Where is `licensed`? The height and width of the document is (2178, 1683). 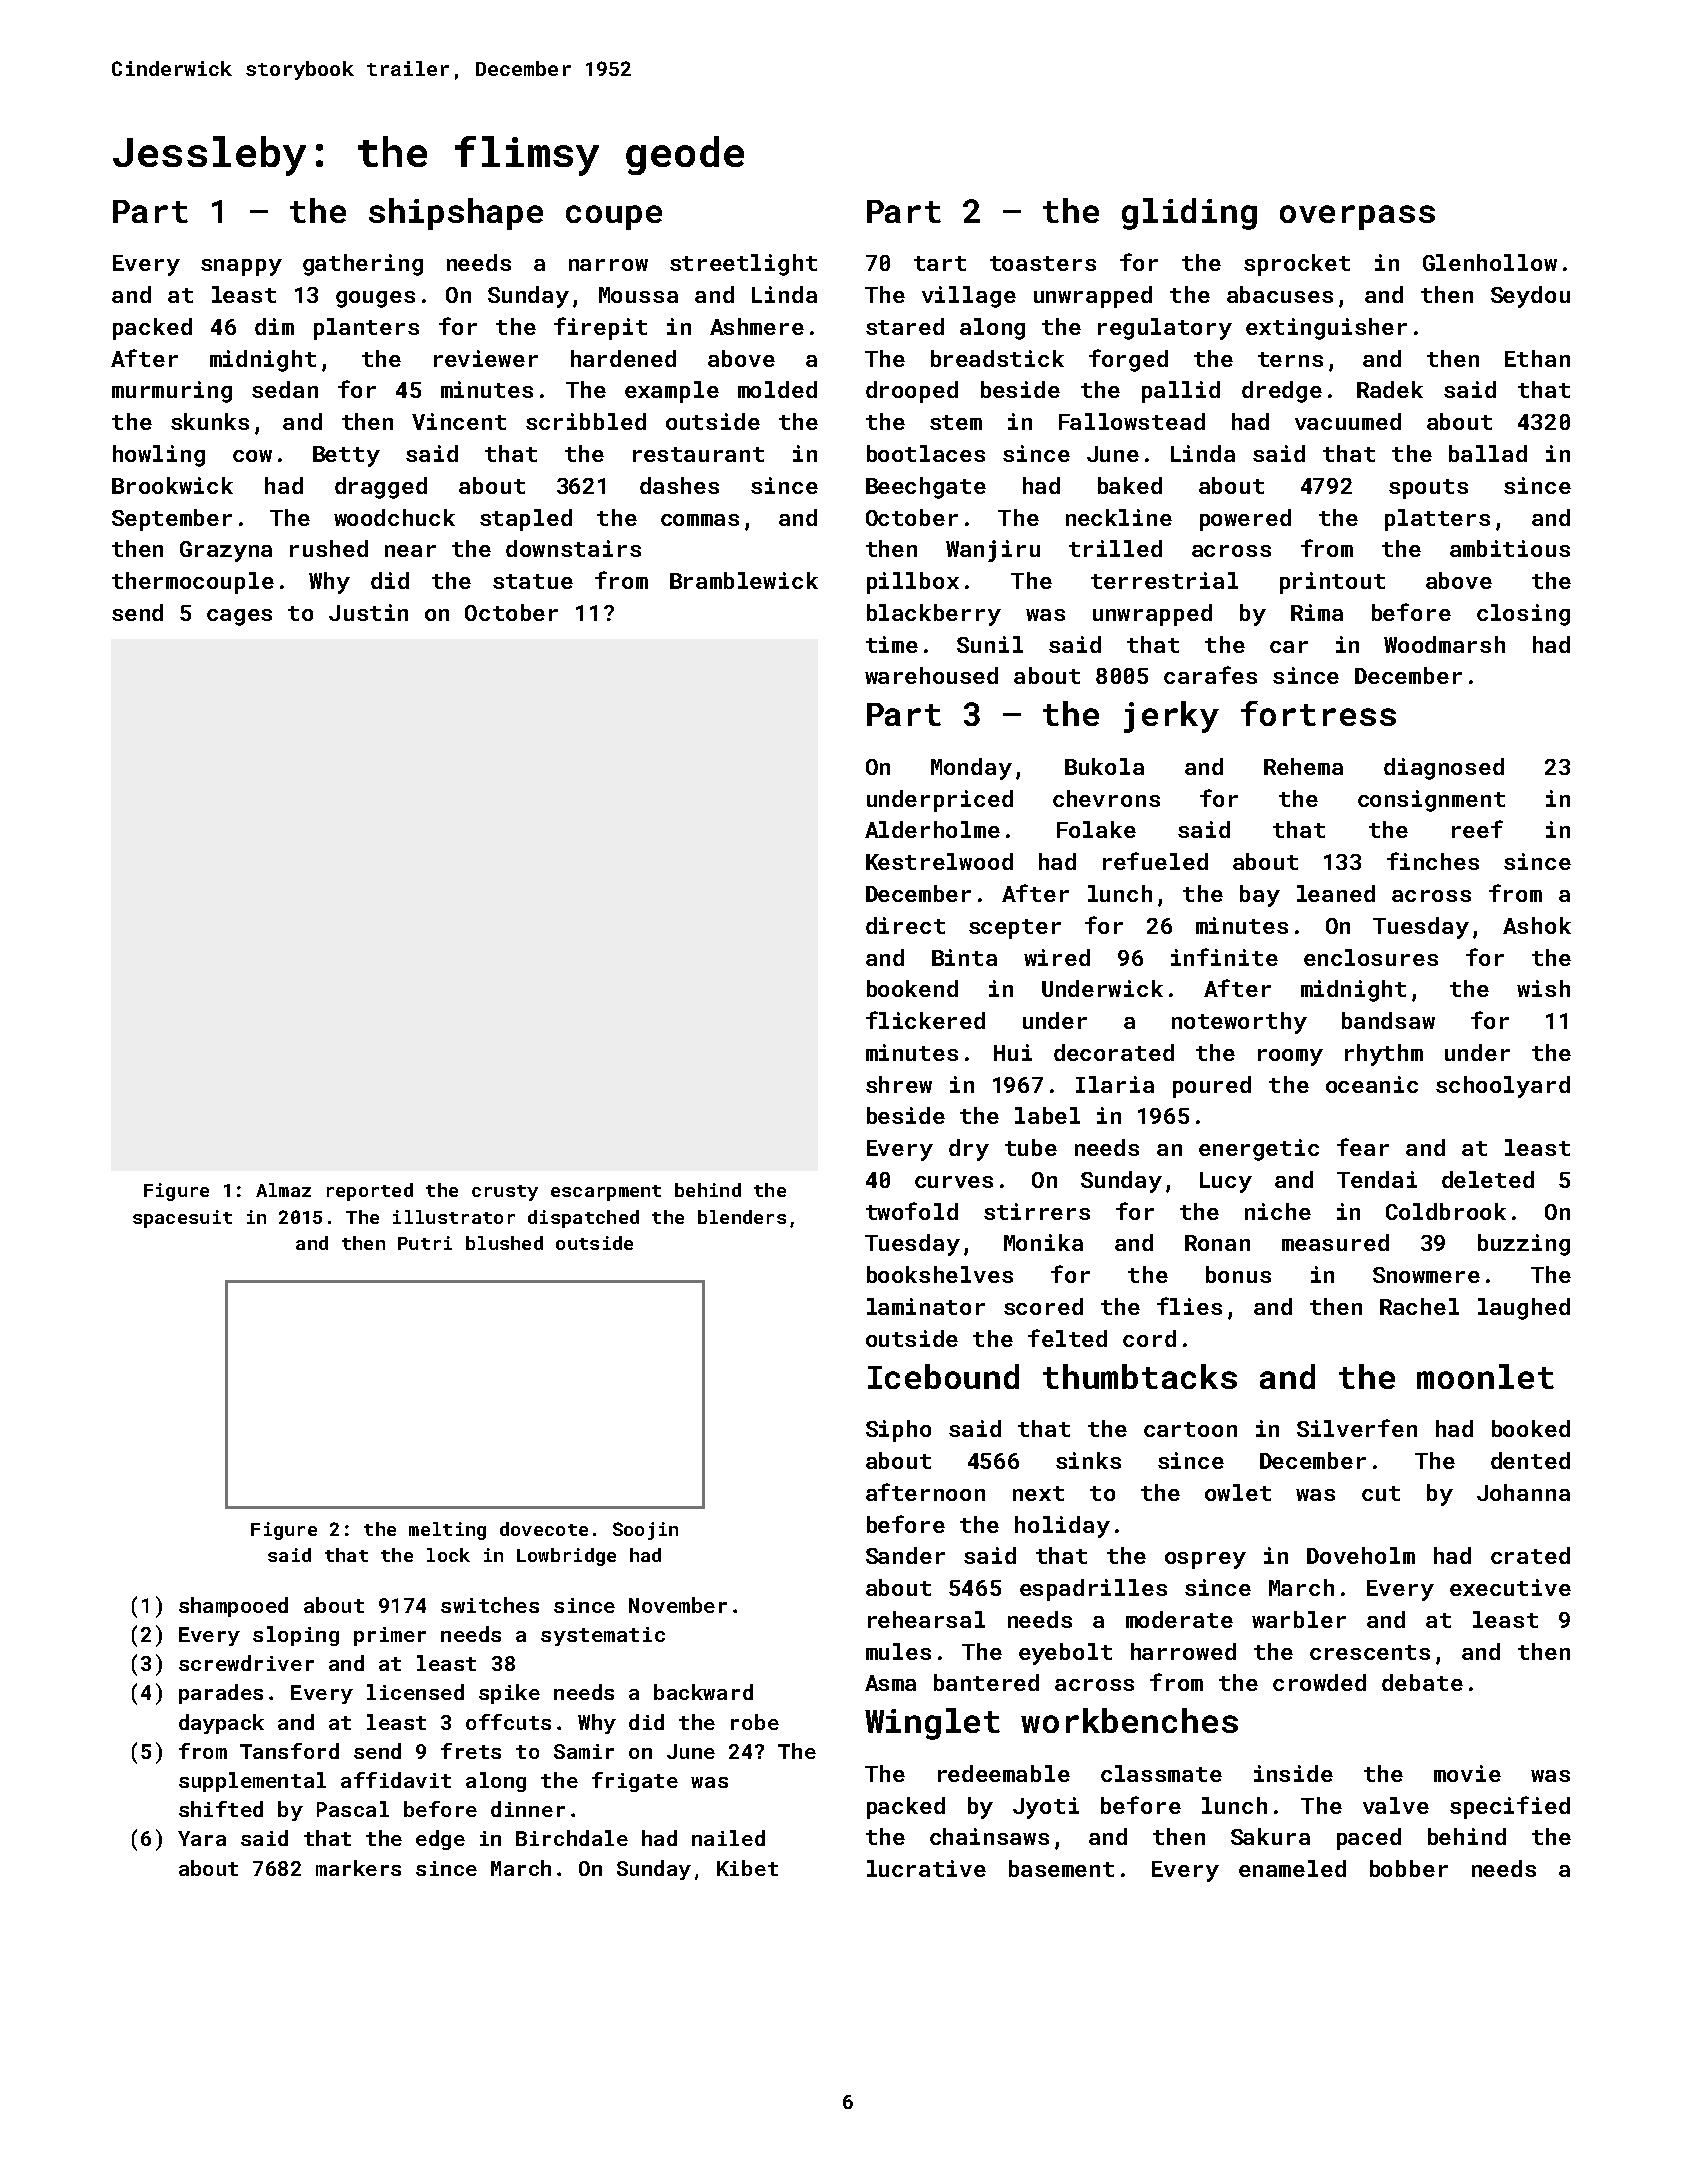
licensed is located at coordinates (415, 1692).
